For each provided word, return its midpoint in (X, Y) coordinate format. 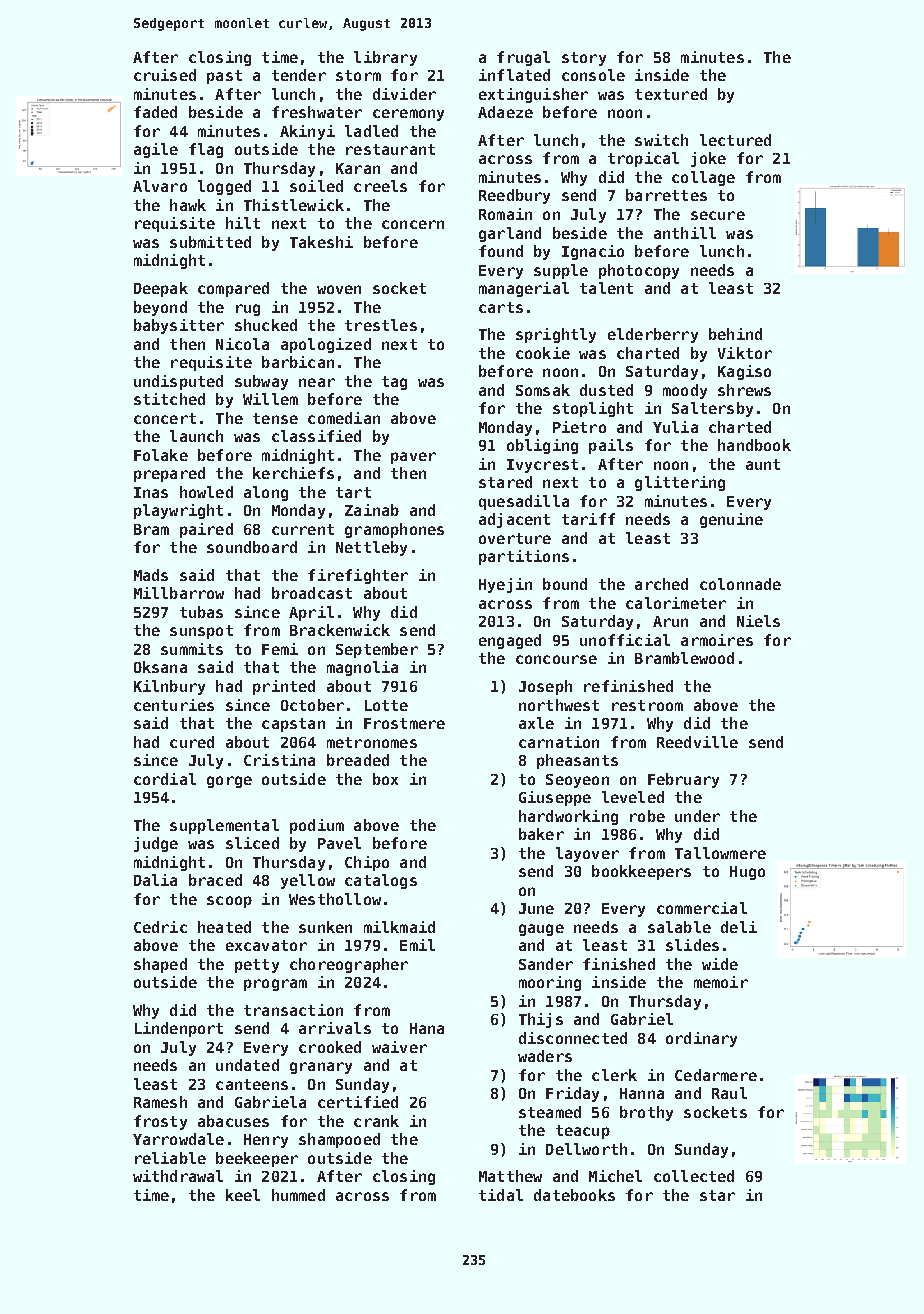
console (593, 75)
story (584, 59)
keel (243, 1195)
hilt (243, 223)
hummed (298, 1195)
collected (694, 1176)
